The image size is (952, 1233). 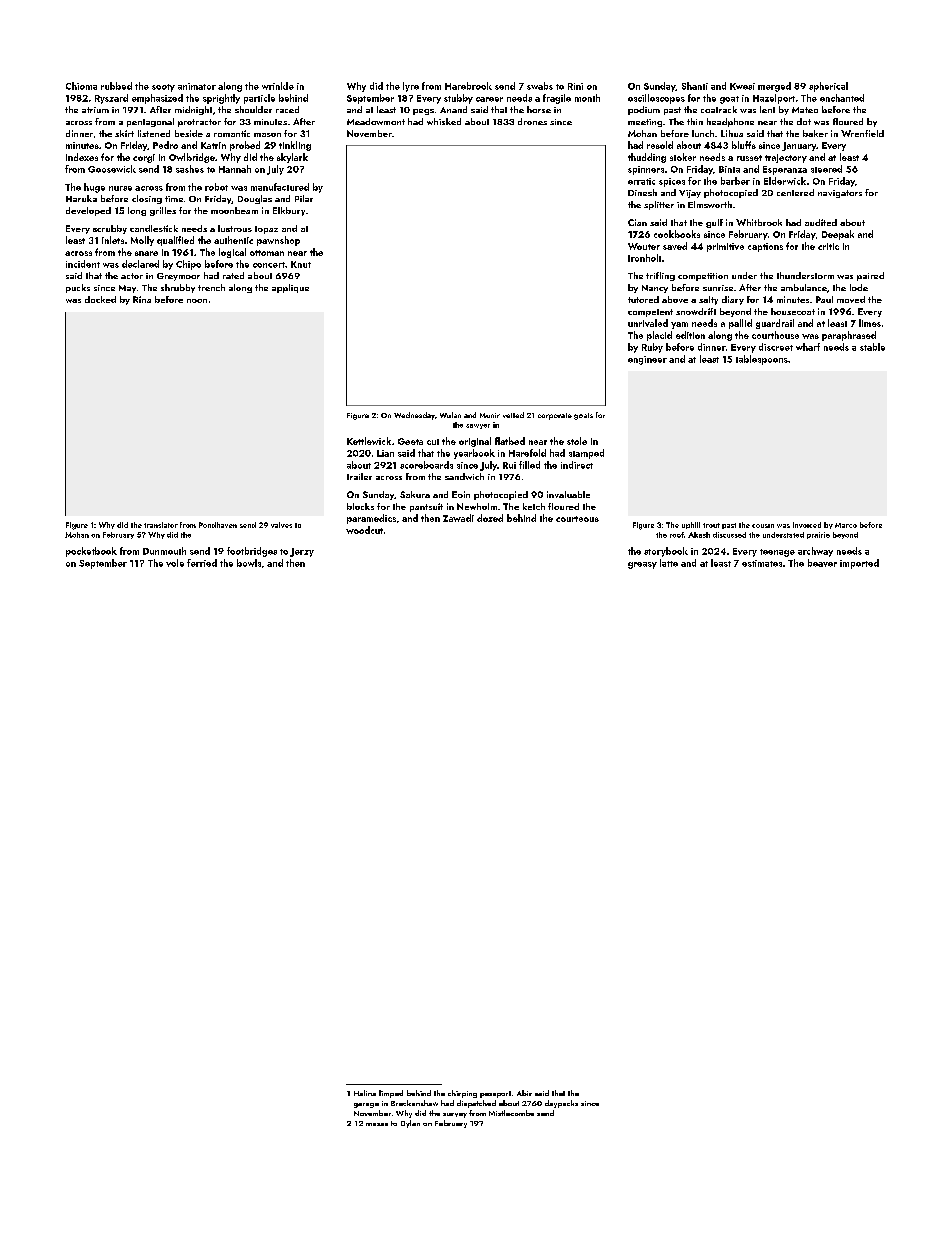 What do you see at coordinates (304, 198) in the image?
I see `Pilar` at bounding box center [304, 198].
